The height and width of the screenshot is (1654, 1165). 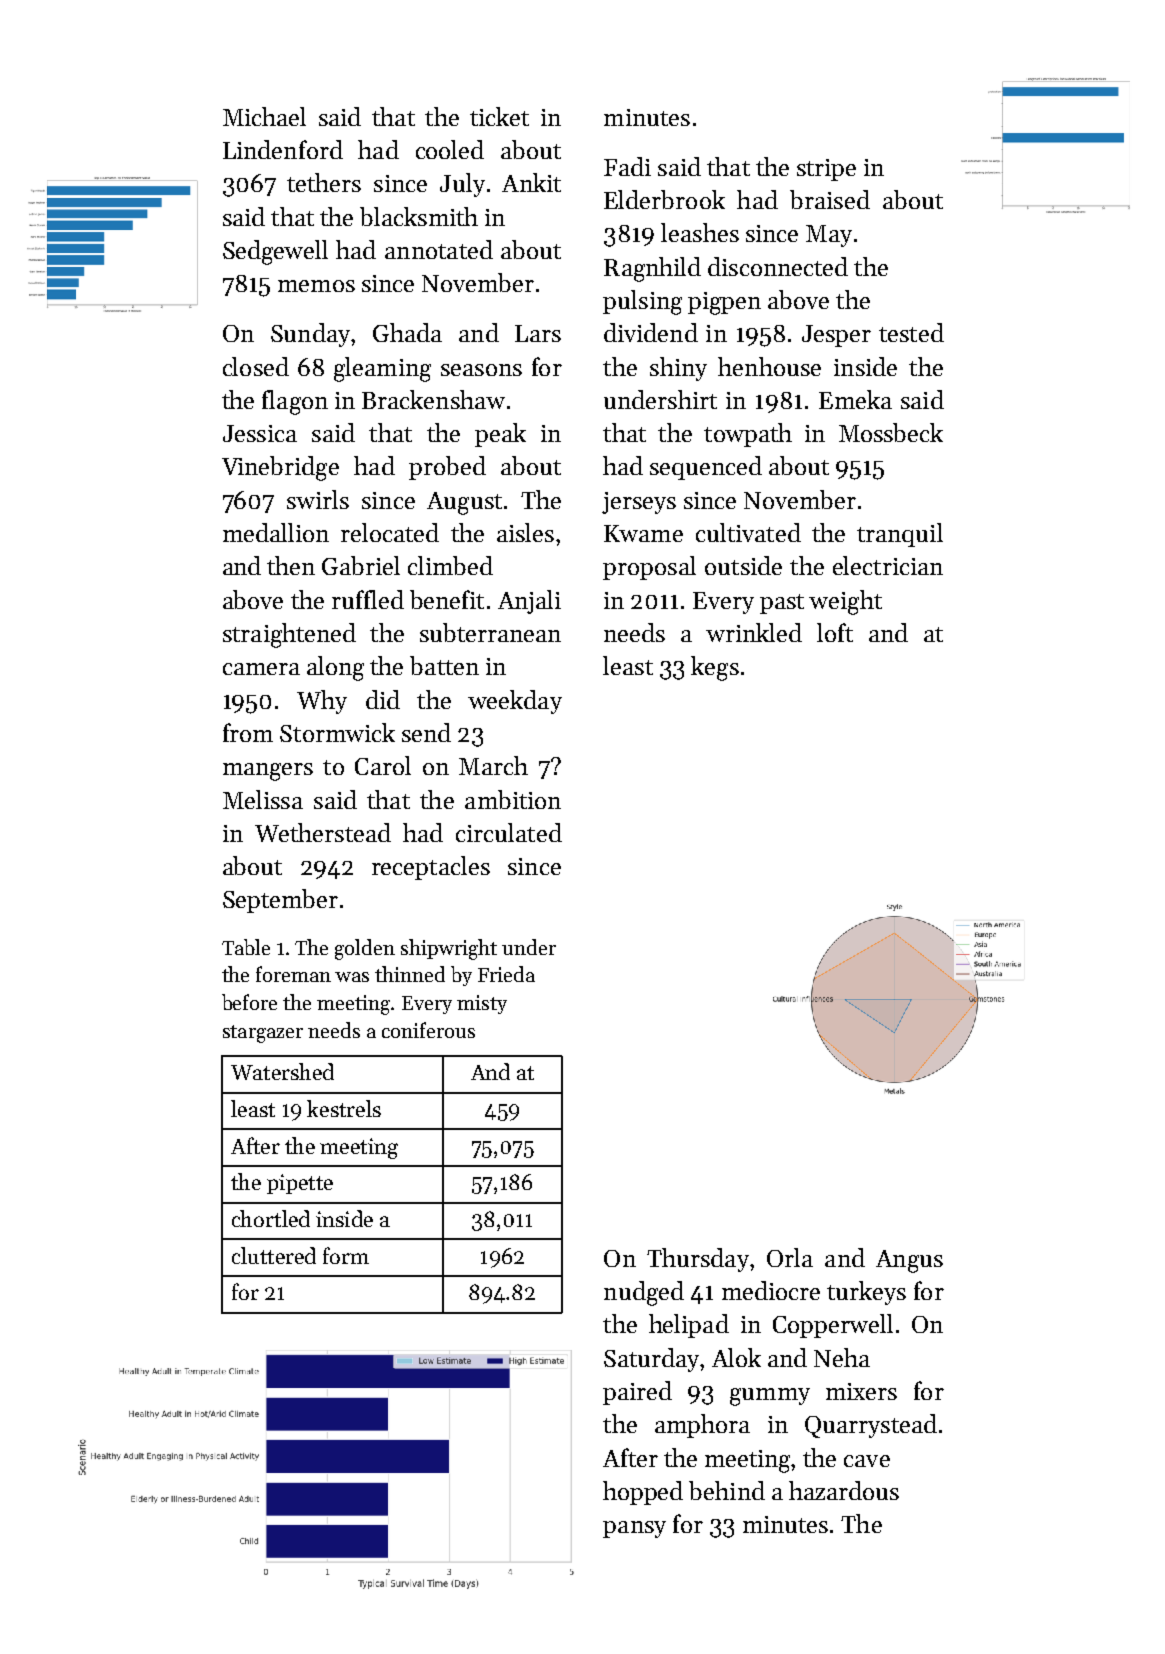 What do you see at coordinates (515, 702) in the screenshot?
I see `weekday` at bounding box center [515, 702].
